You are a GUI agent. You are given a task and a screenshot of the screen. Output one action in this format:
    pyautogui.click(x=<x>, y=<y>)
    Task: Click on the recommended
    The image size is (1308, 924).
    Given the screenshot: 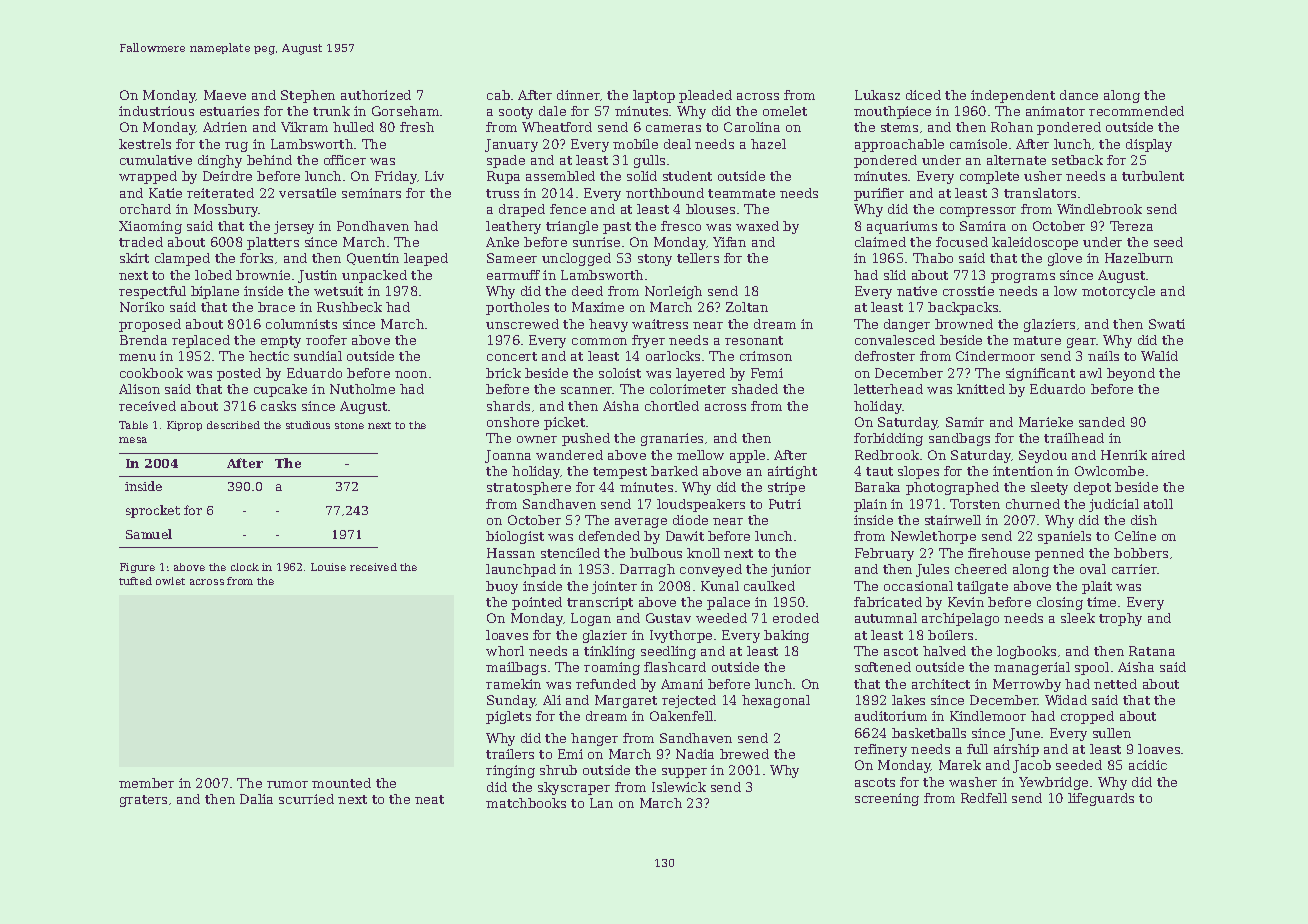 What is the action you would take?
    pyautogui.click(x=1136, y=111)
